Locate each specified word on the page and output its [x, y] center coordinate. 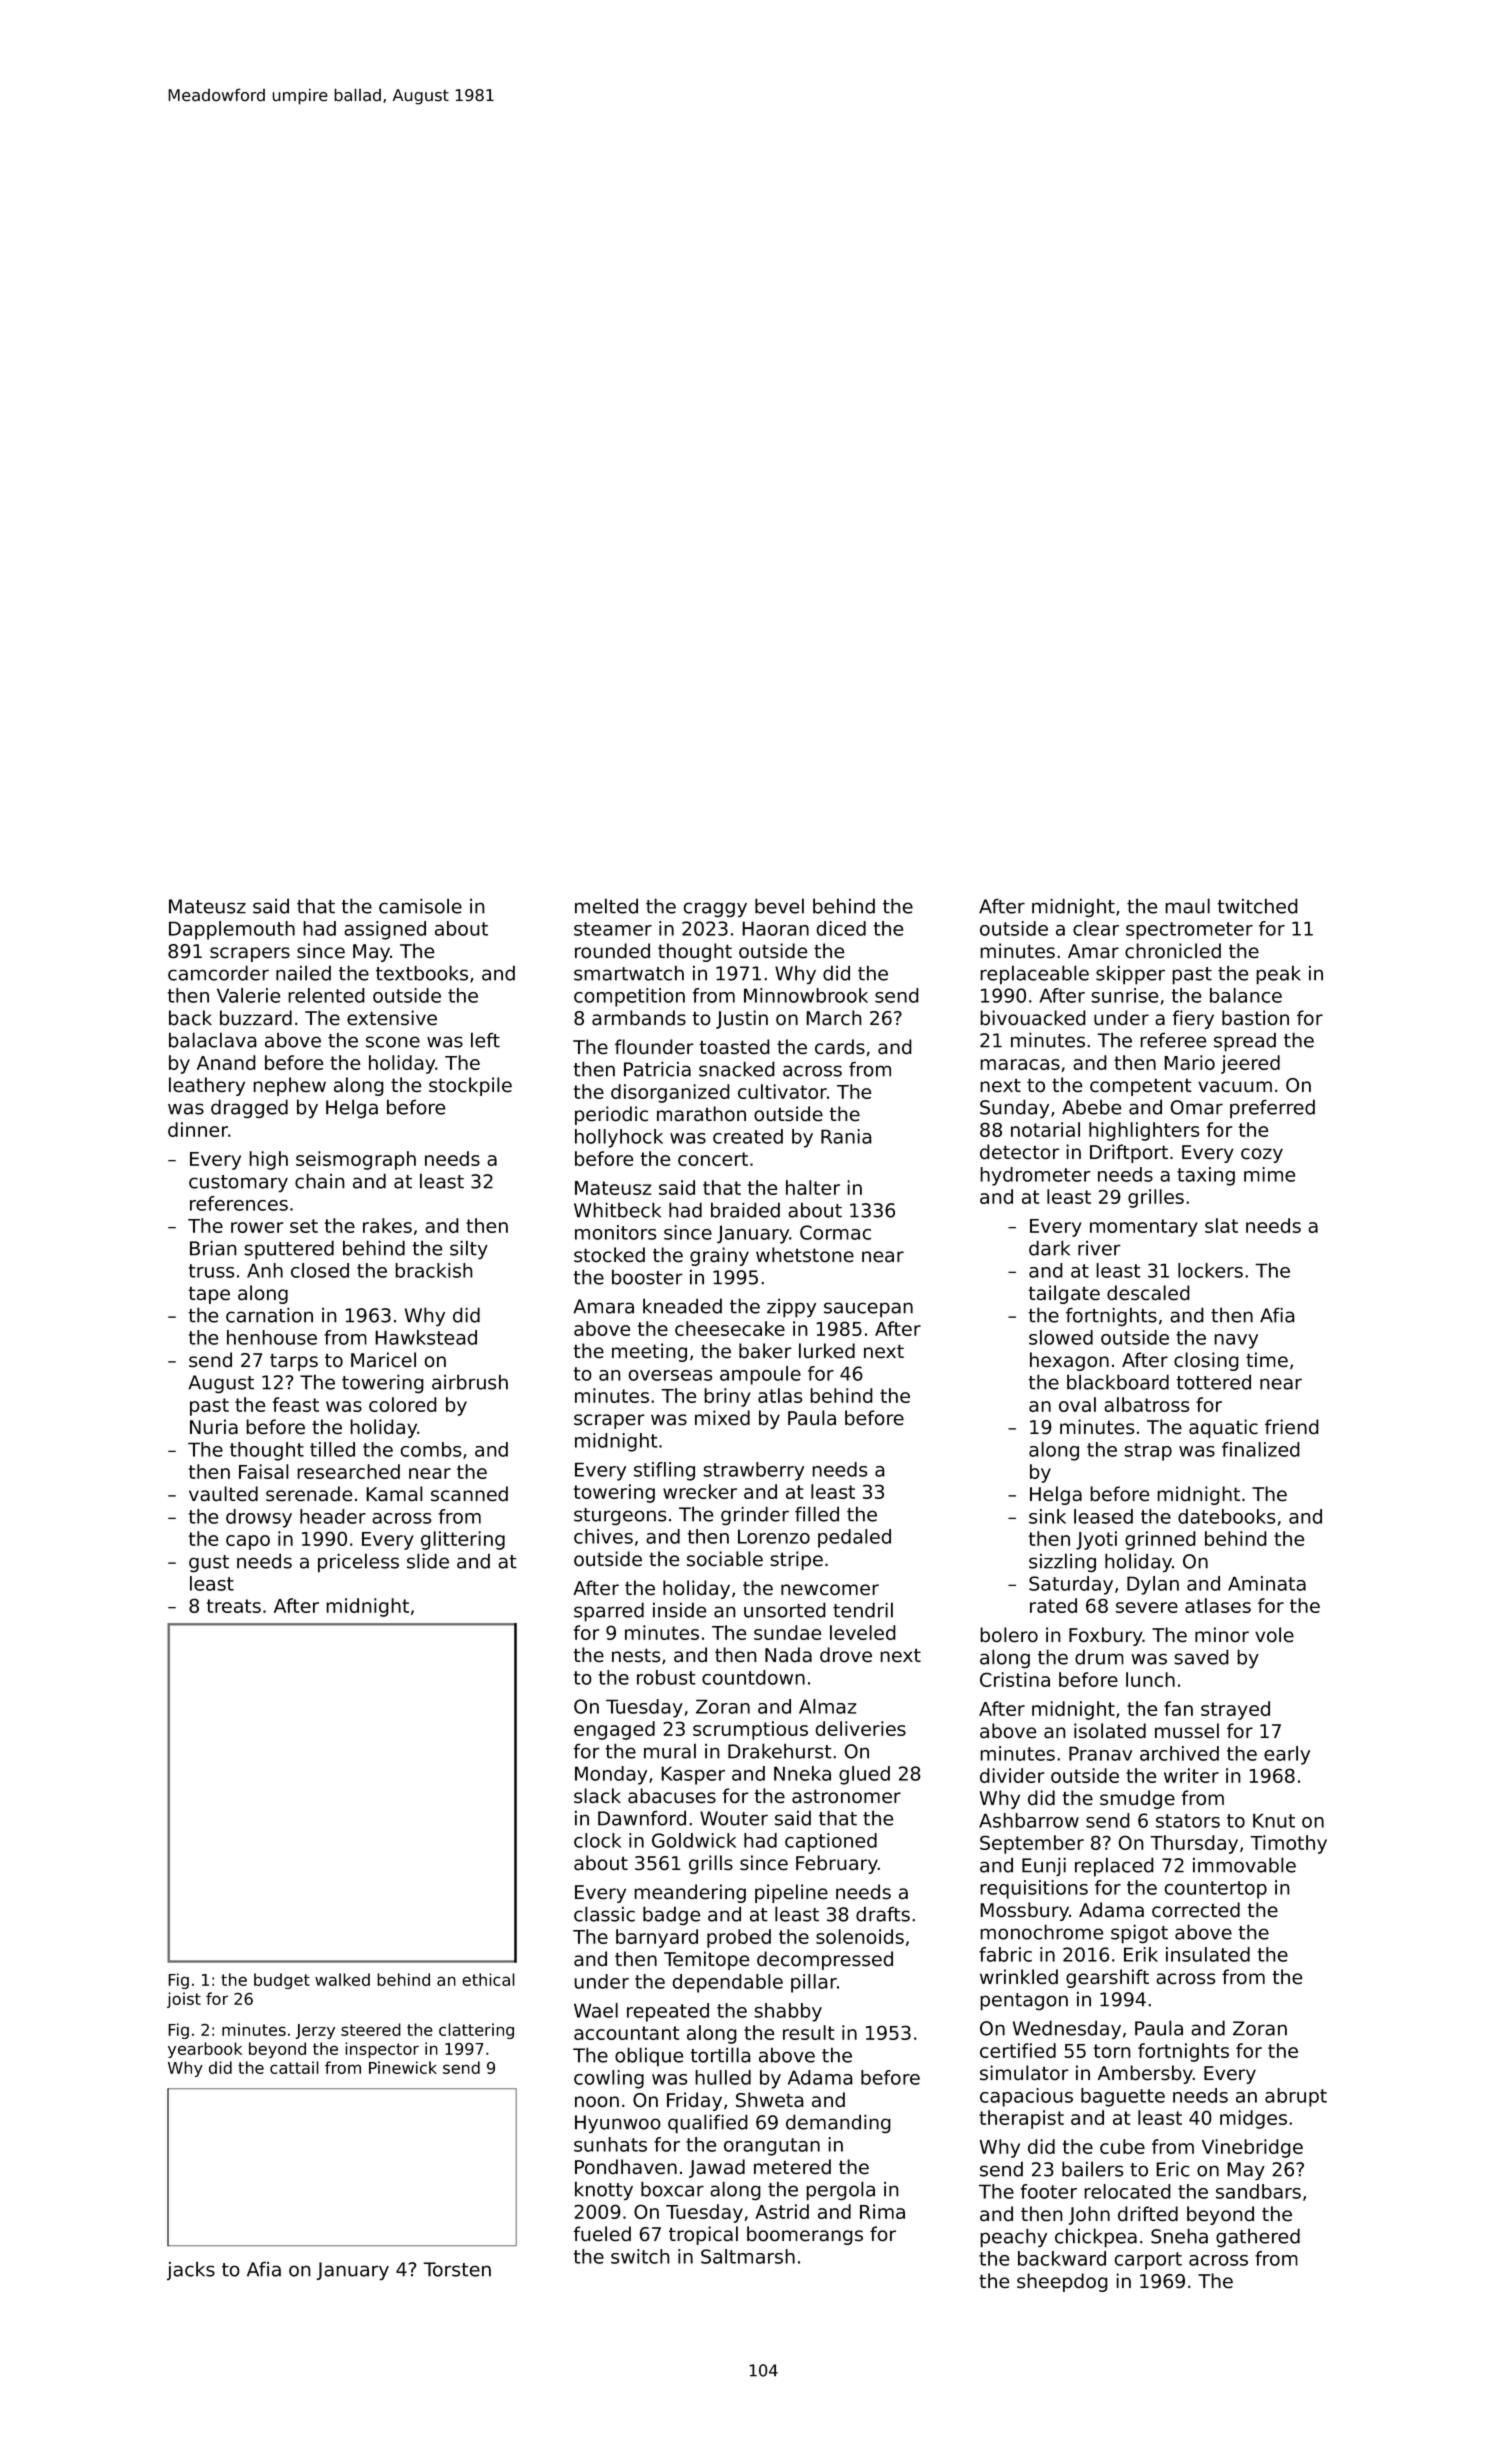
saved [1201, 1657]
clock [597, 1840]
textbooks [422, 973]
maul [1187, 906]
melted [606, 906]
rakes [387, 1225]
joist [184, 2000]
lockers [1210, 1270]
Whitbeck [617, 1210]
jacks [191, 2270]
